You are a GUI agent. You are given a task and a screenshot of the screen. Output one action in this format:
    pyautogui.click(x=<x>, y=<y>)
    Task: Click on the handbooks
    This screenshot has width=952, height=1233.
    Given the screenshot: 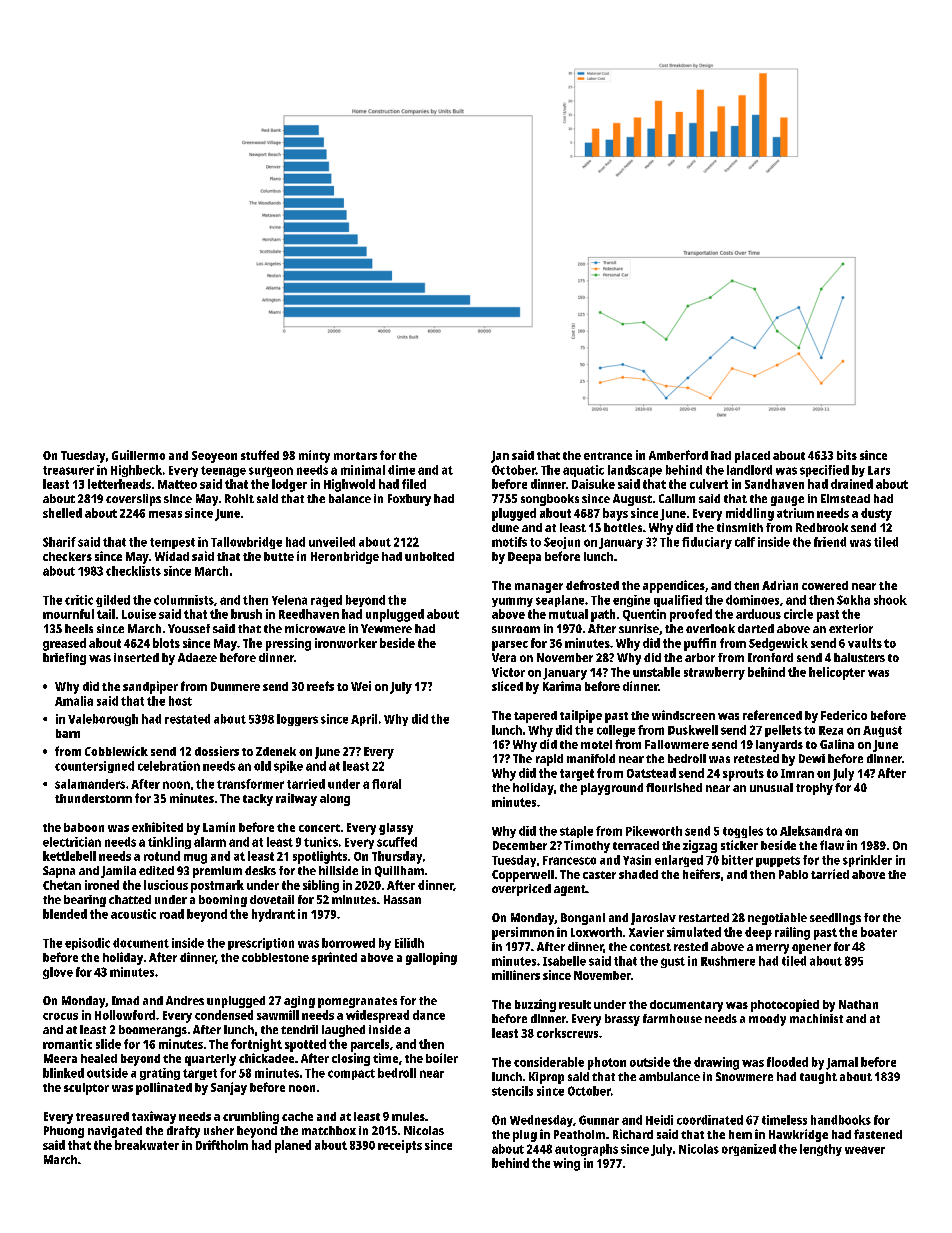 What is the action you would take?
    pyautogui.click(x=841, y=1120)
